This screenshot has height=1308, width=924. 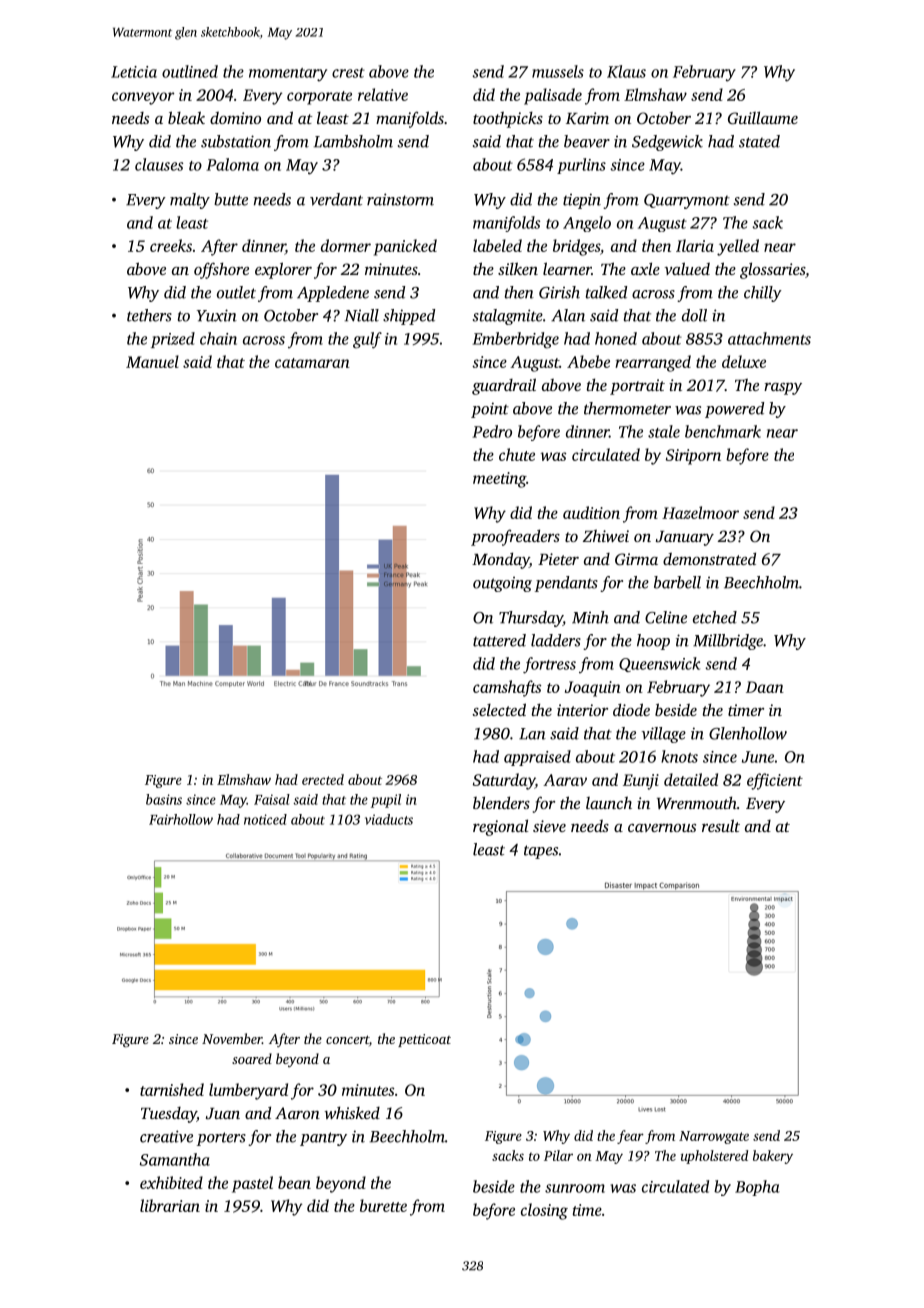 I want to click on glossaries, so click(x=772, y=270).
